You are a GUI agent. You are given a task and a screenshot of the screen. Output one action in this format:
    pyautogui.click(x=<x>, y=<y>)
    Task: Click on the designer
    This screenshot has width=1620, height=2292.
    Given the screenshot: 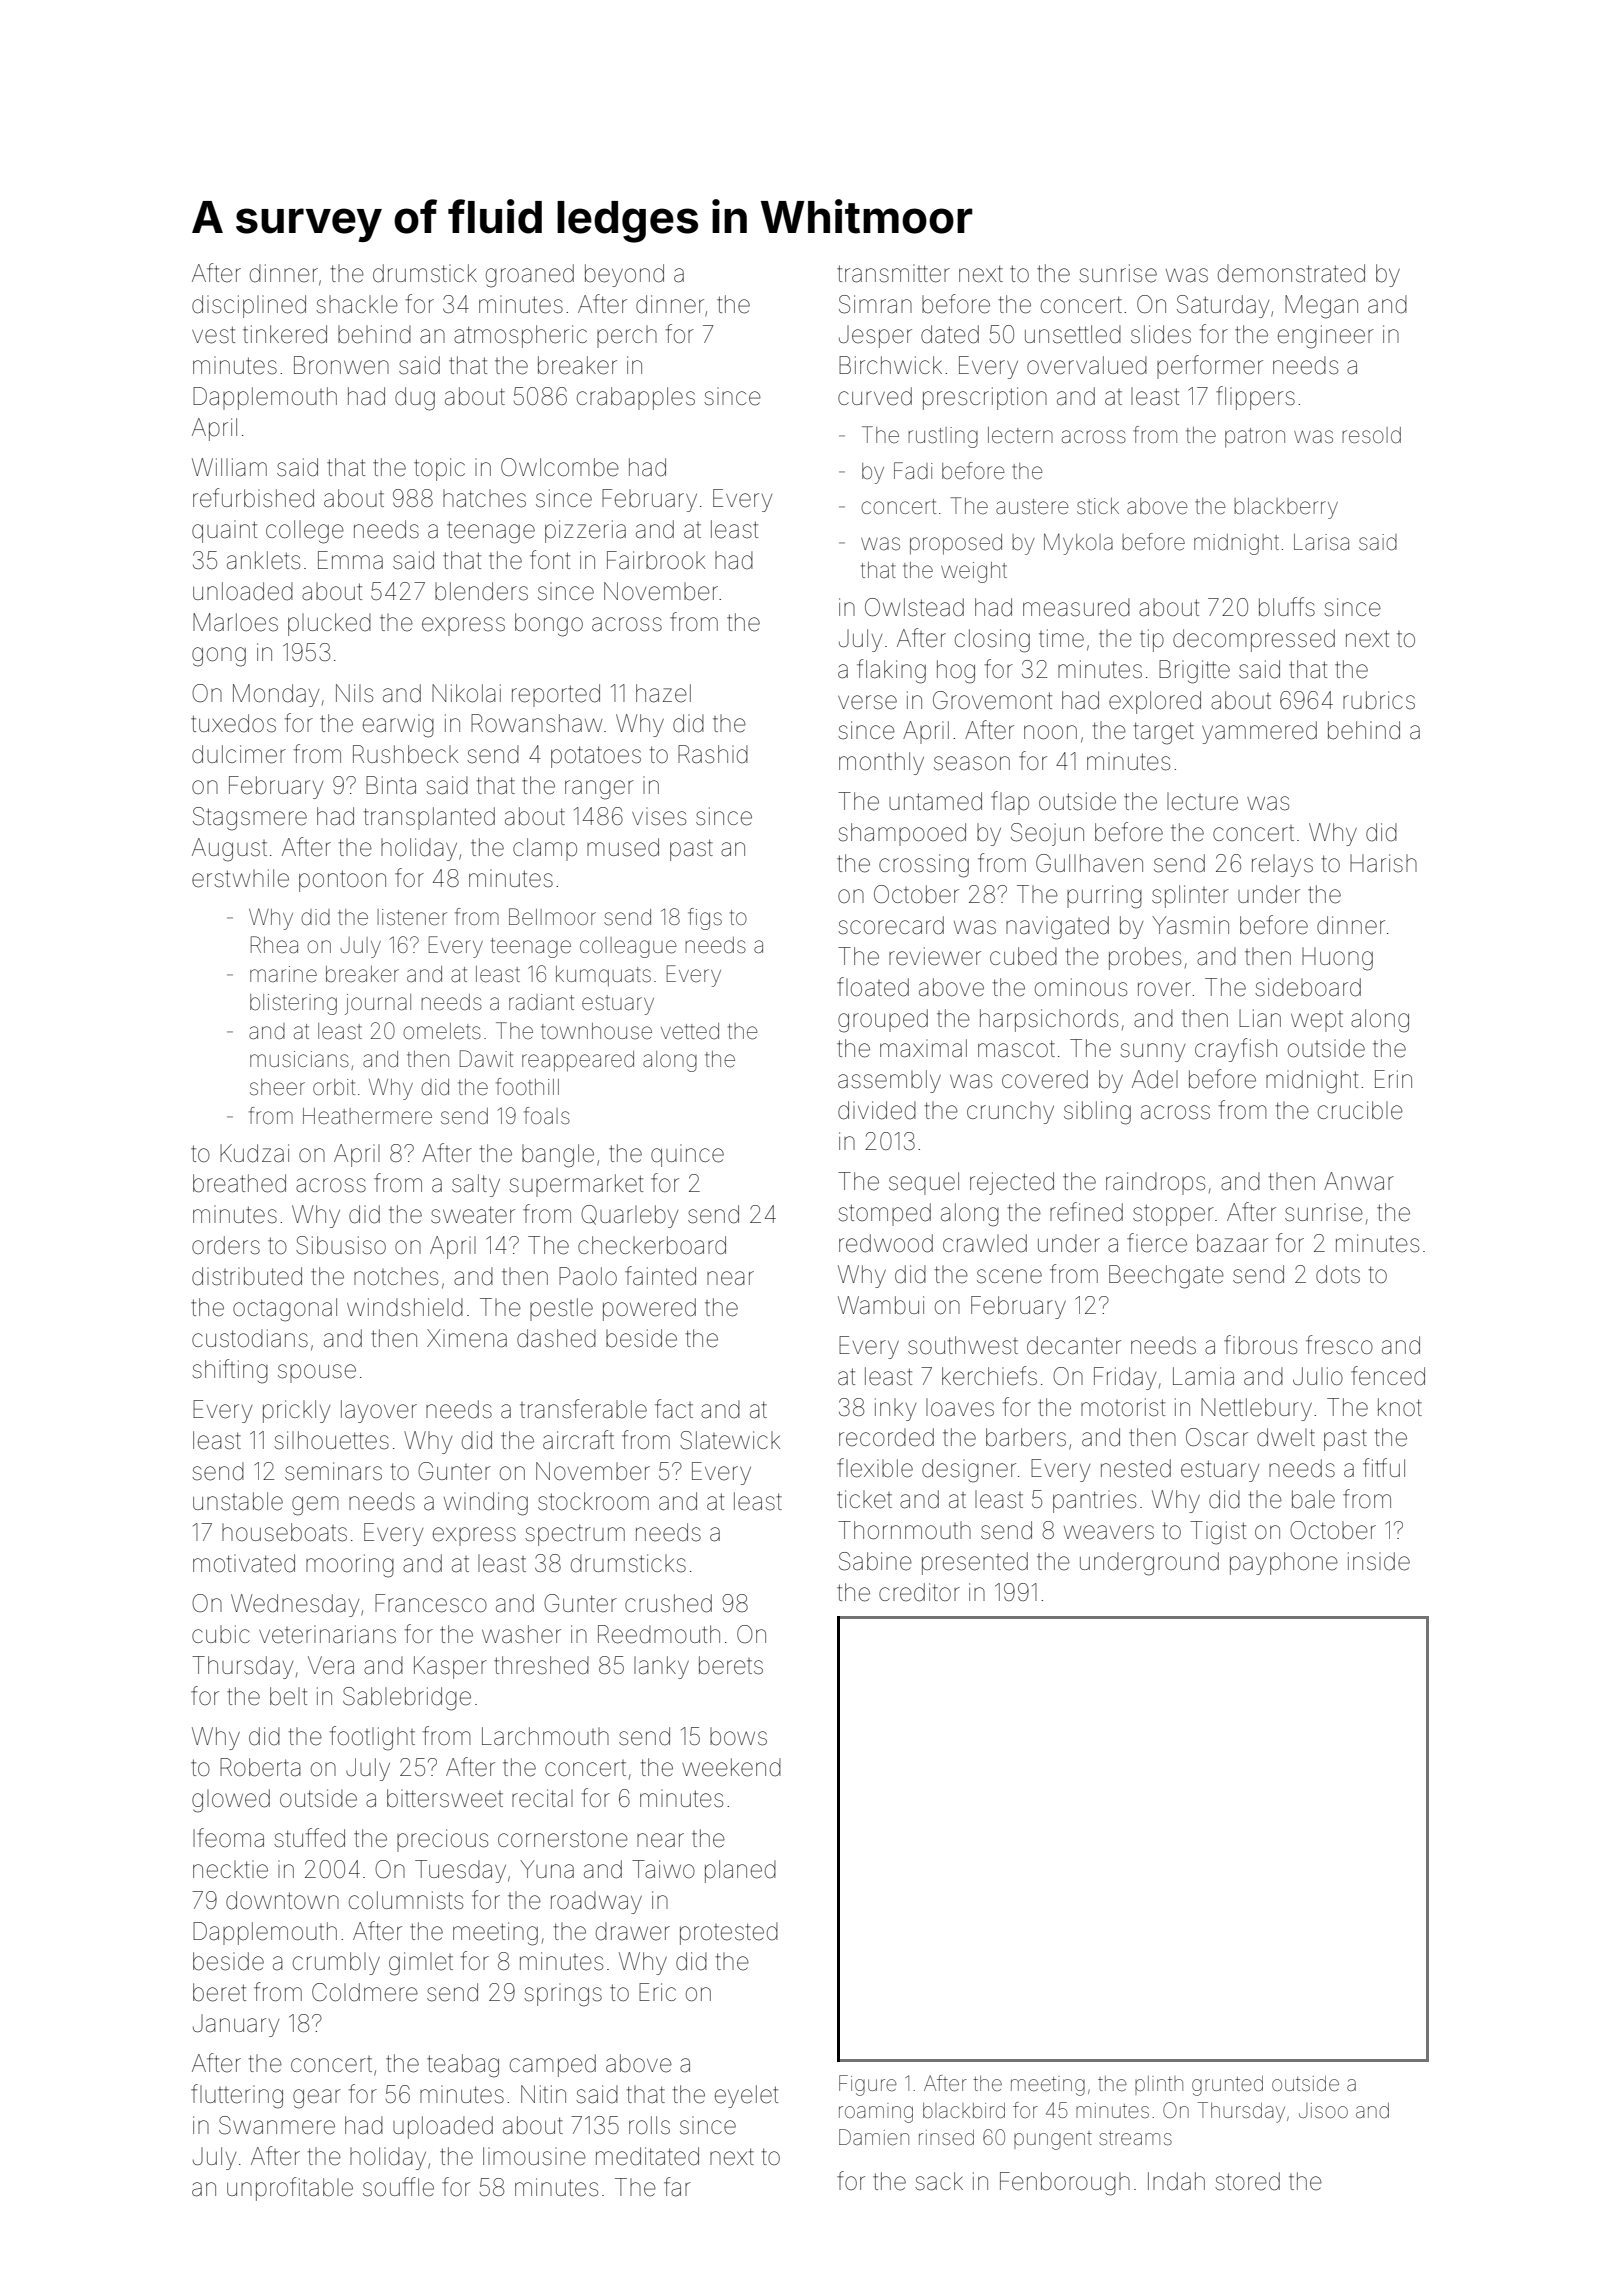 What is the action you would take?
    pyautogui.click(x=969, y=1471)
